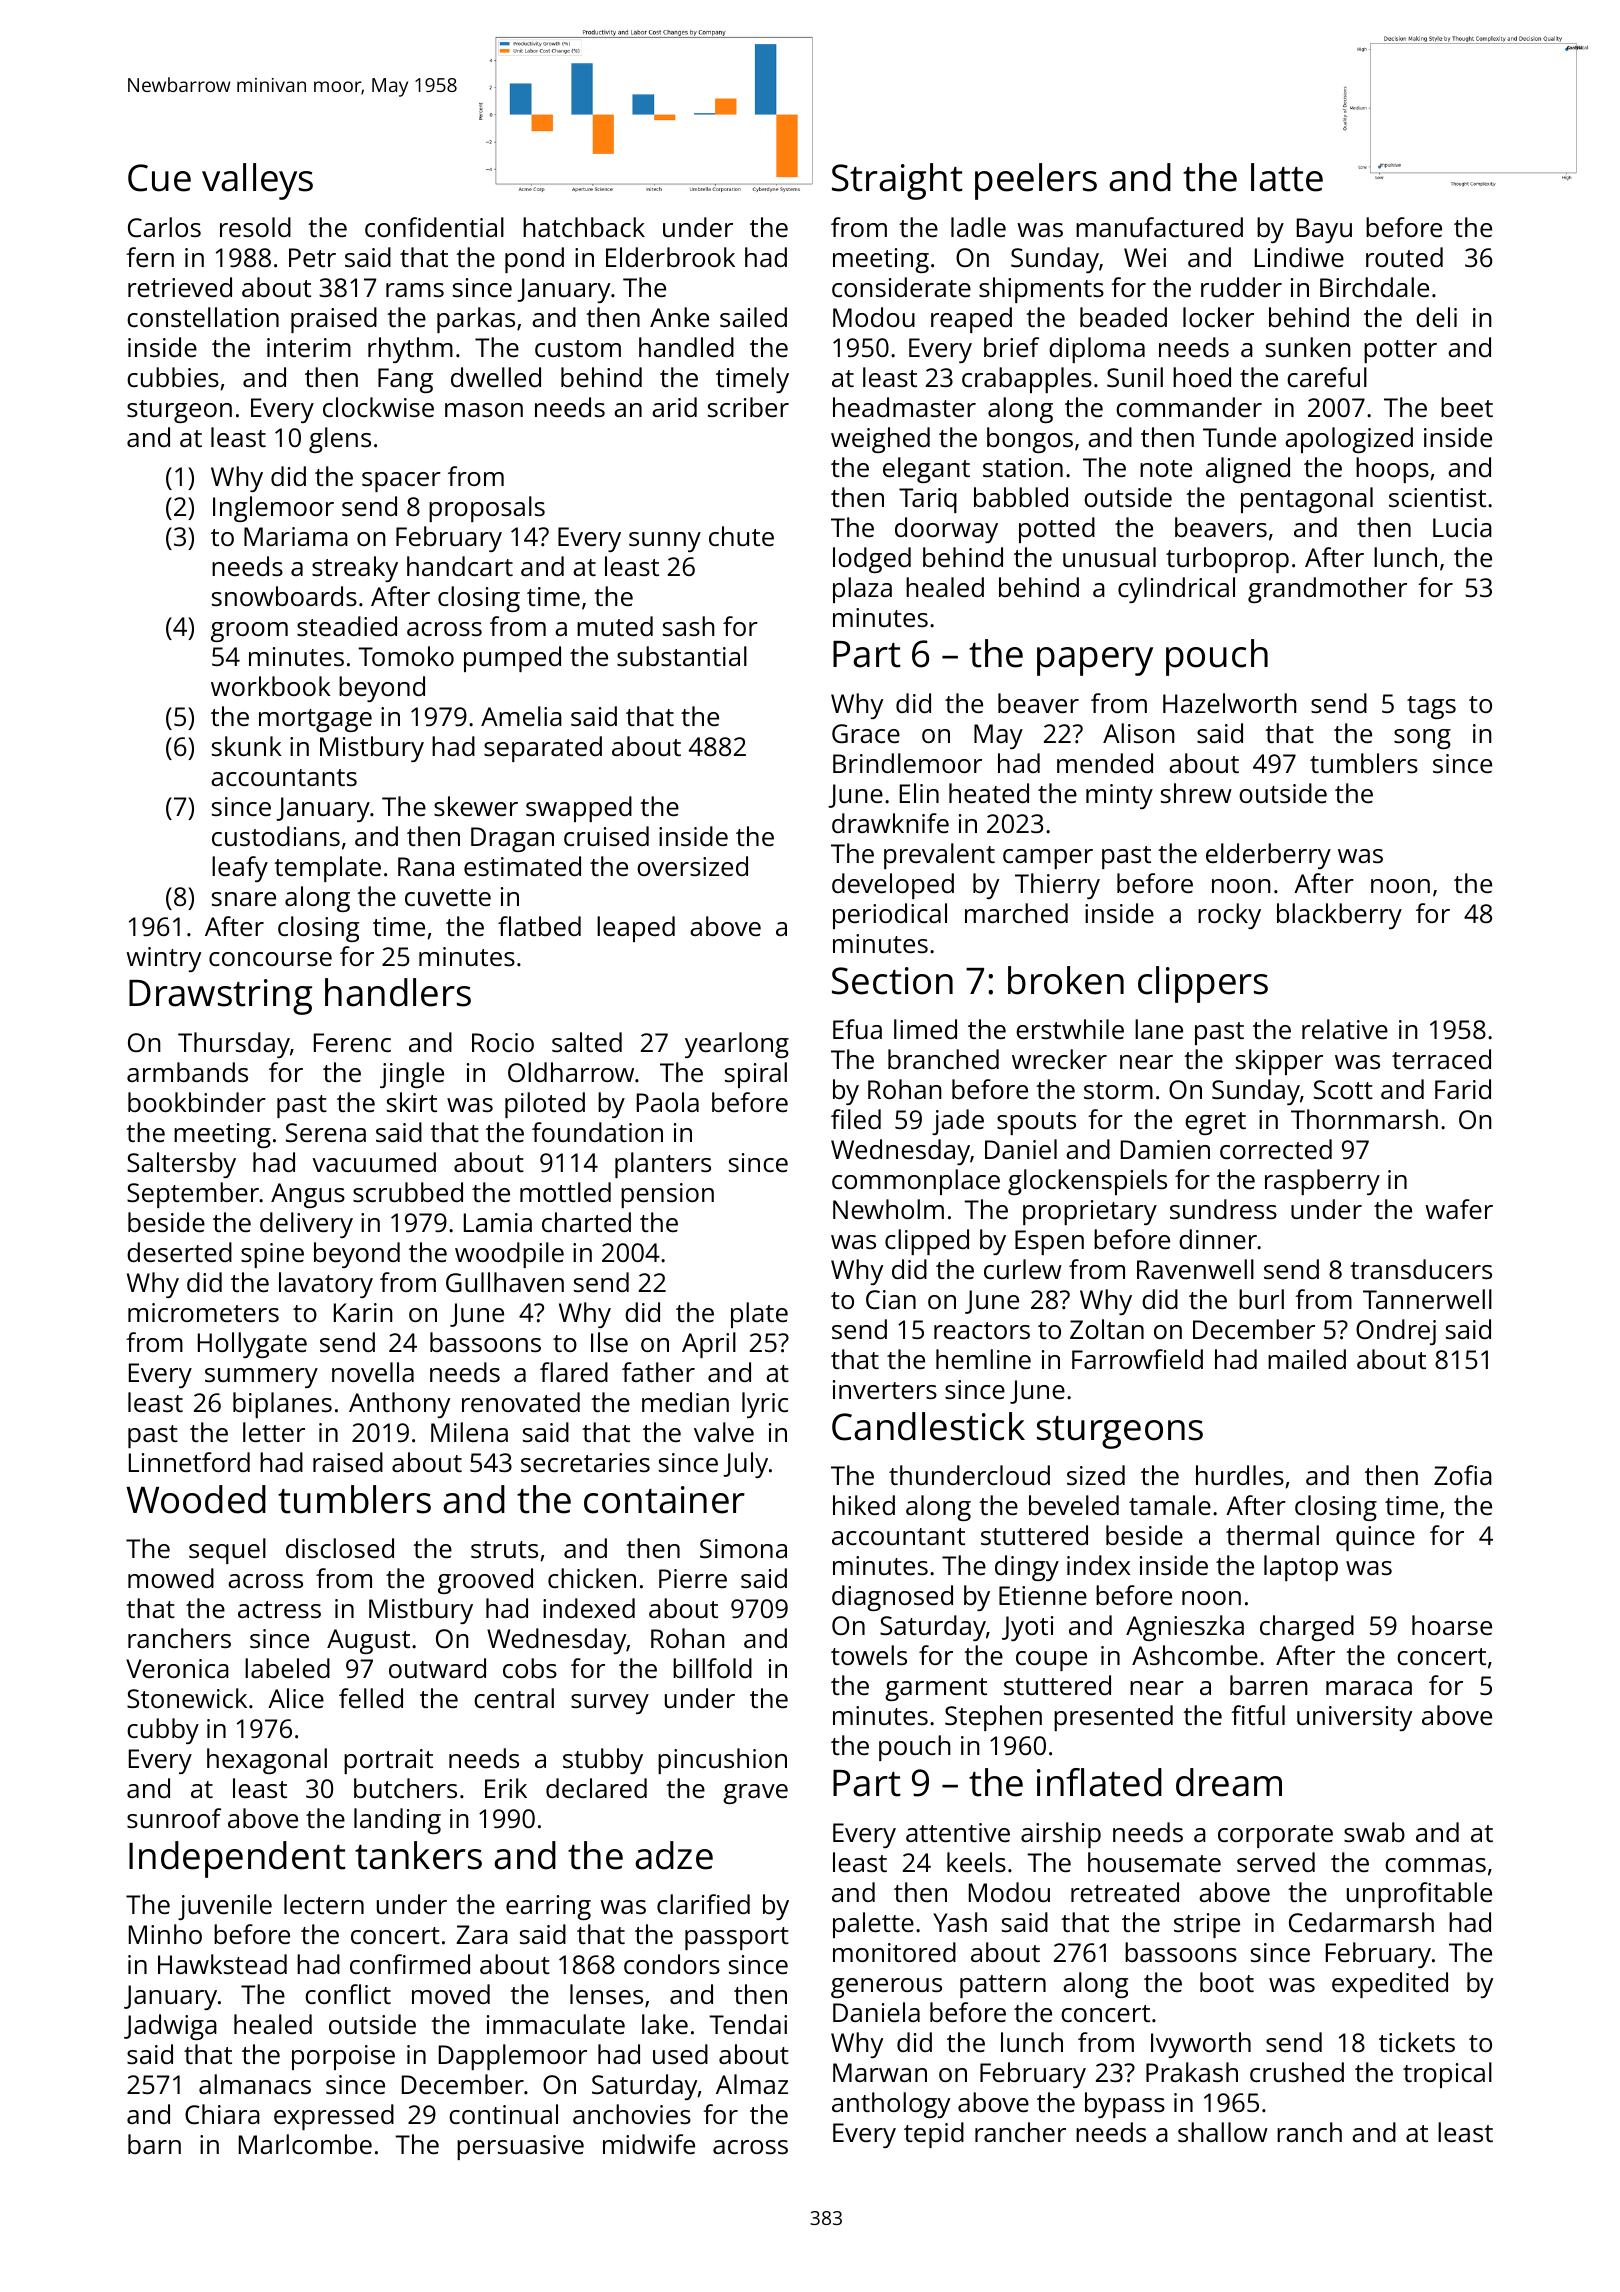  What do you see at coordinates (1036, 181) in the screenshot?
I see `peelers` at bounding box center [1036, 181].
